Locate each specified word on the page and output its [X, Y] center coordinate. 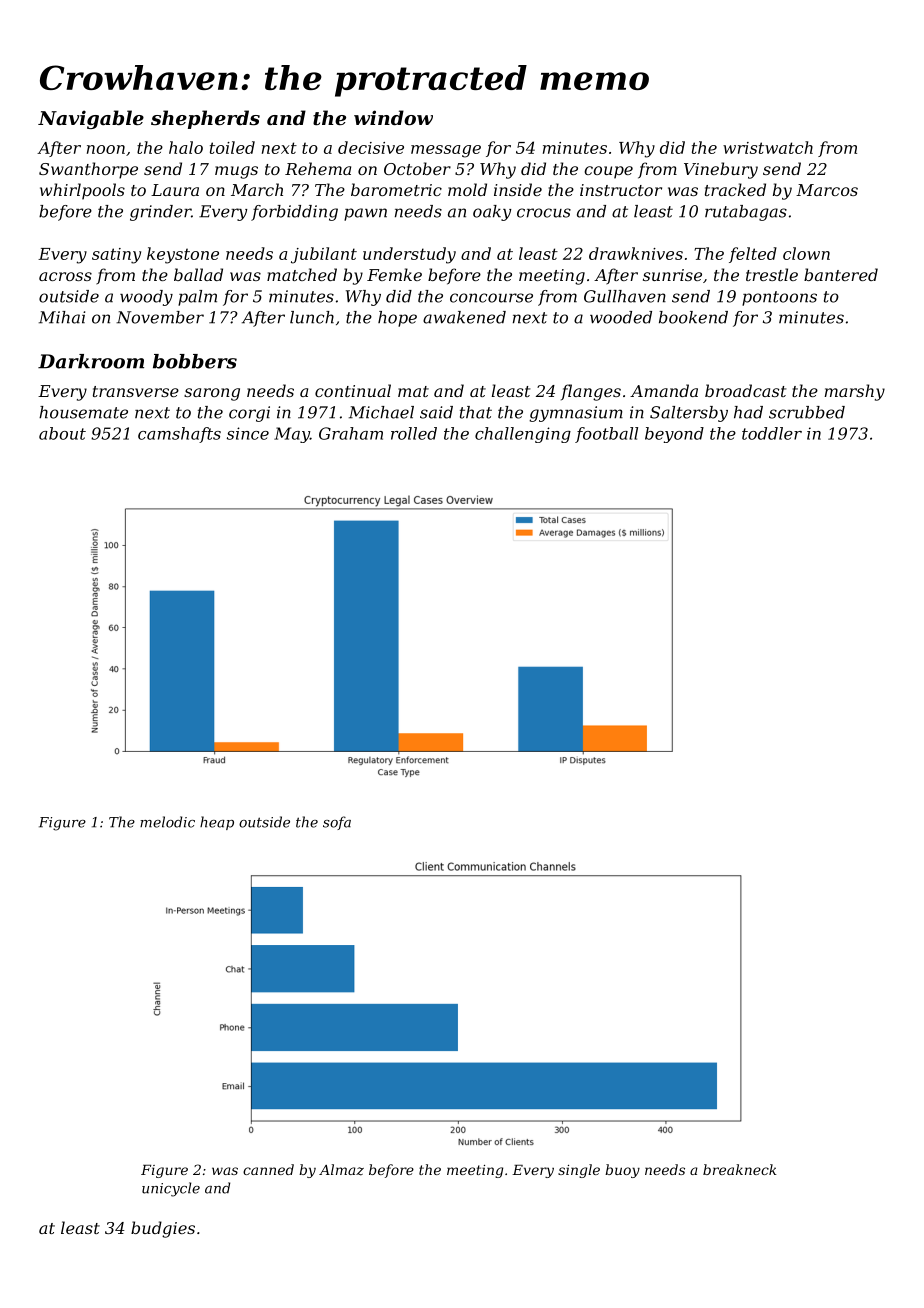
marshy [854, 392]
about [62, 433]
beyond [674, 435]
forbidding [294, 213]
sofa [337, 823]
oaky [492, 213]
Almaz [341, 1170]
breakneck [740, 1169]
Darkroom [91, 361]
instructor [621, 190]
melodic [167, 822]
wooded [621, 317]
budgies [163, 1229]
